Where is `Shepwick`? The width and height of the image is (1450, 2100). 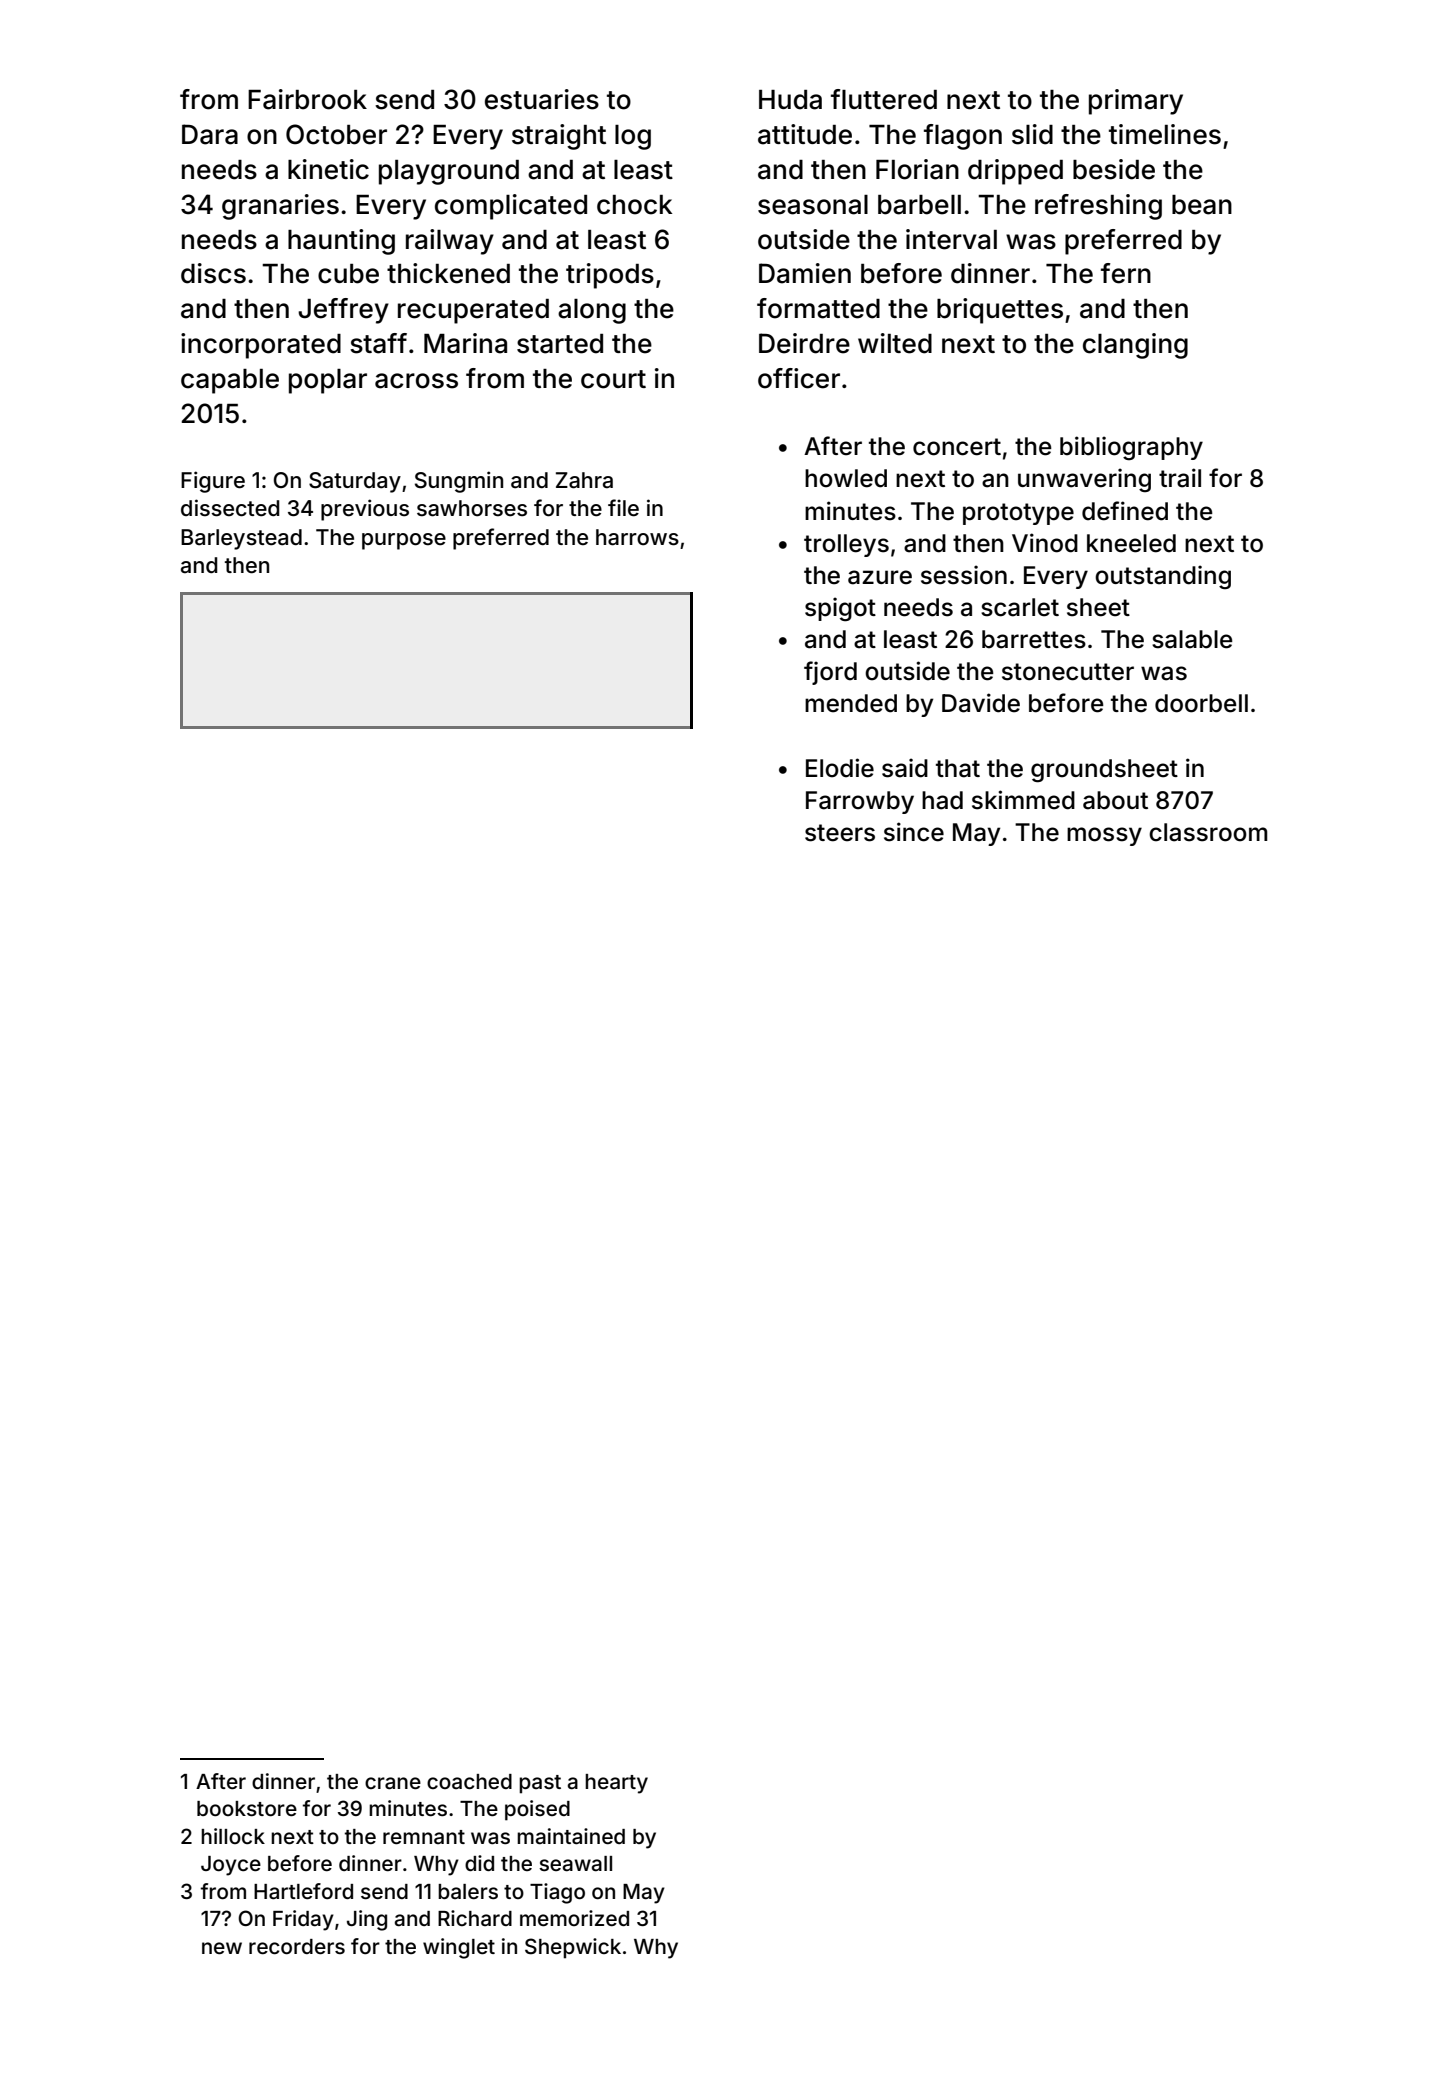
Shepwick is located at coordinates (573, 1948).
